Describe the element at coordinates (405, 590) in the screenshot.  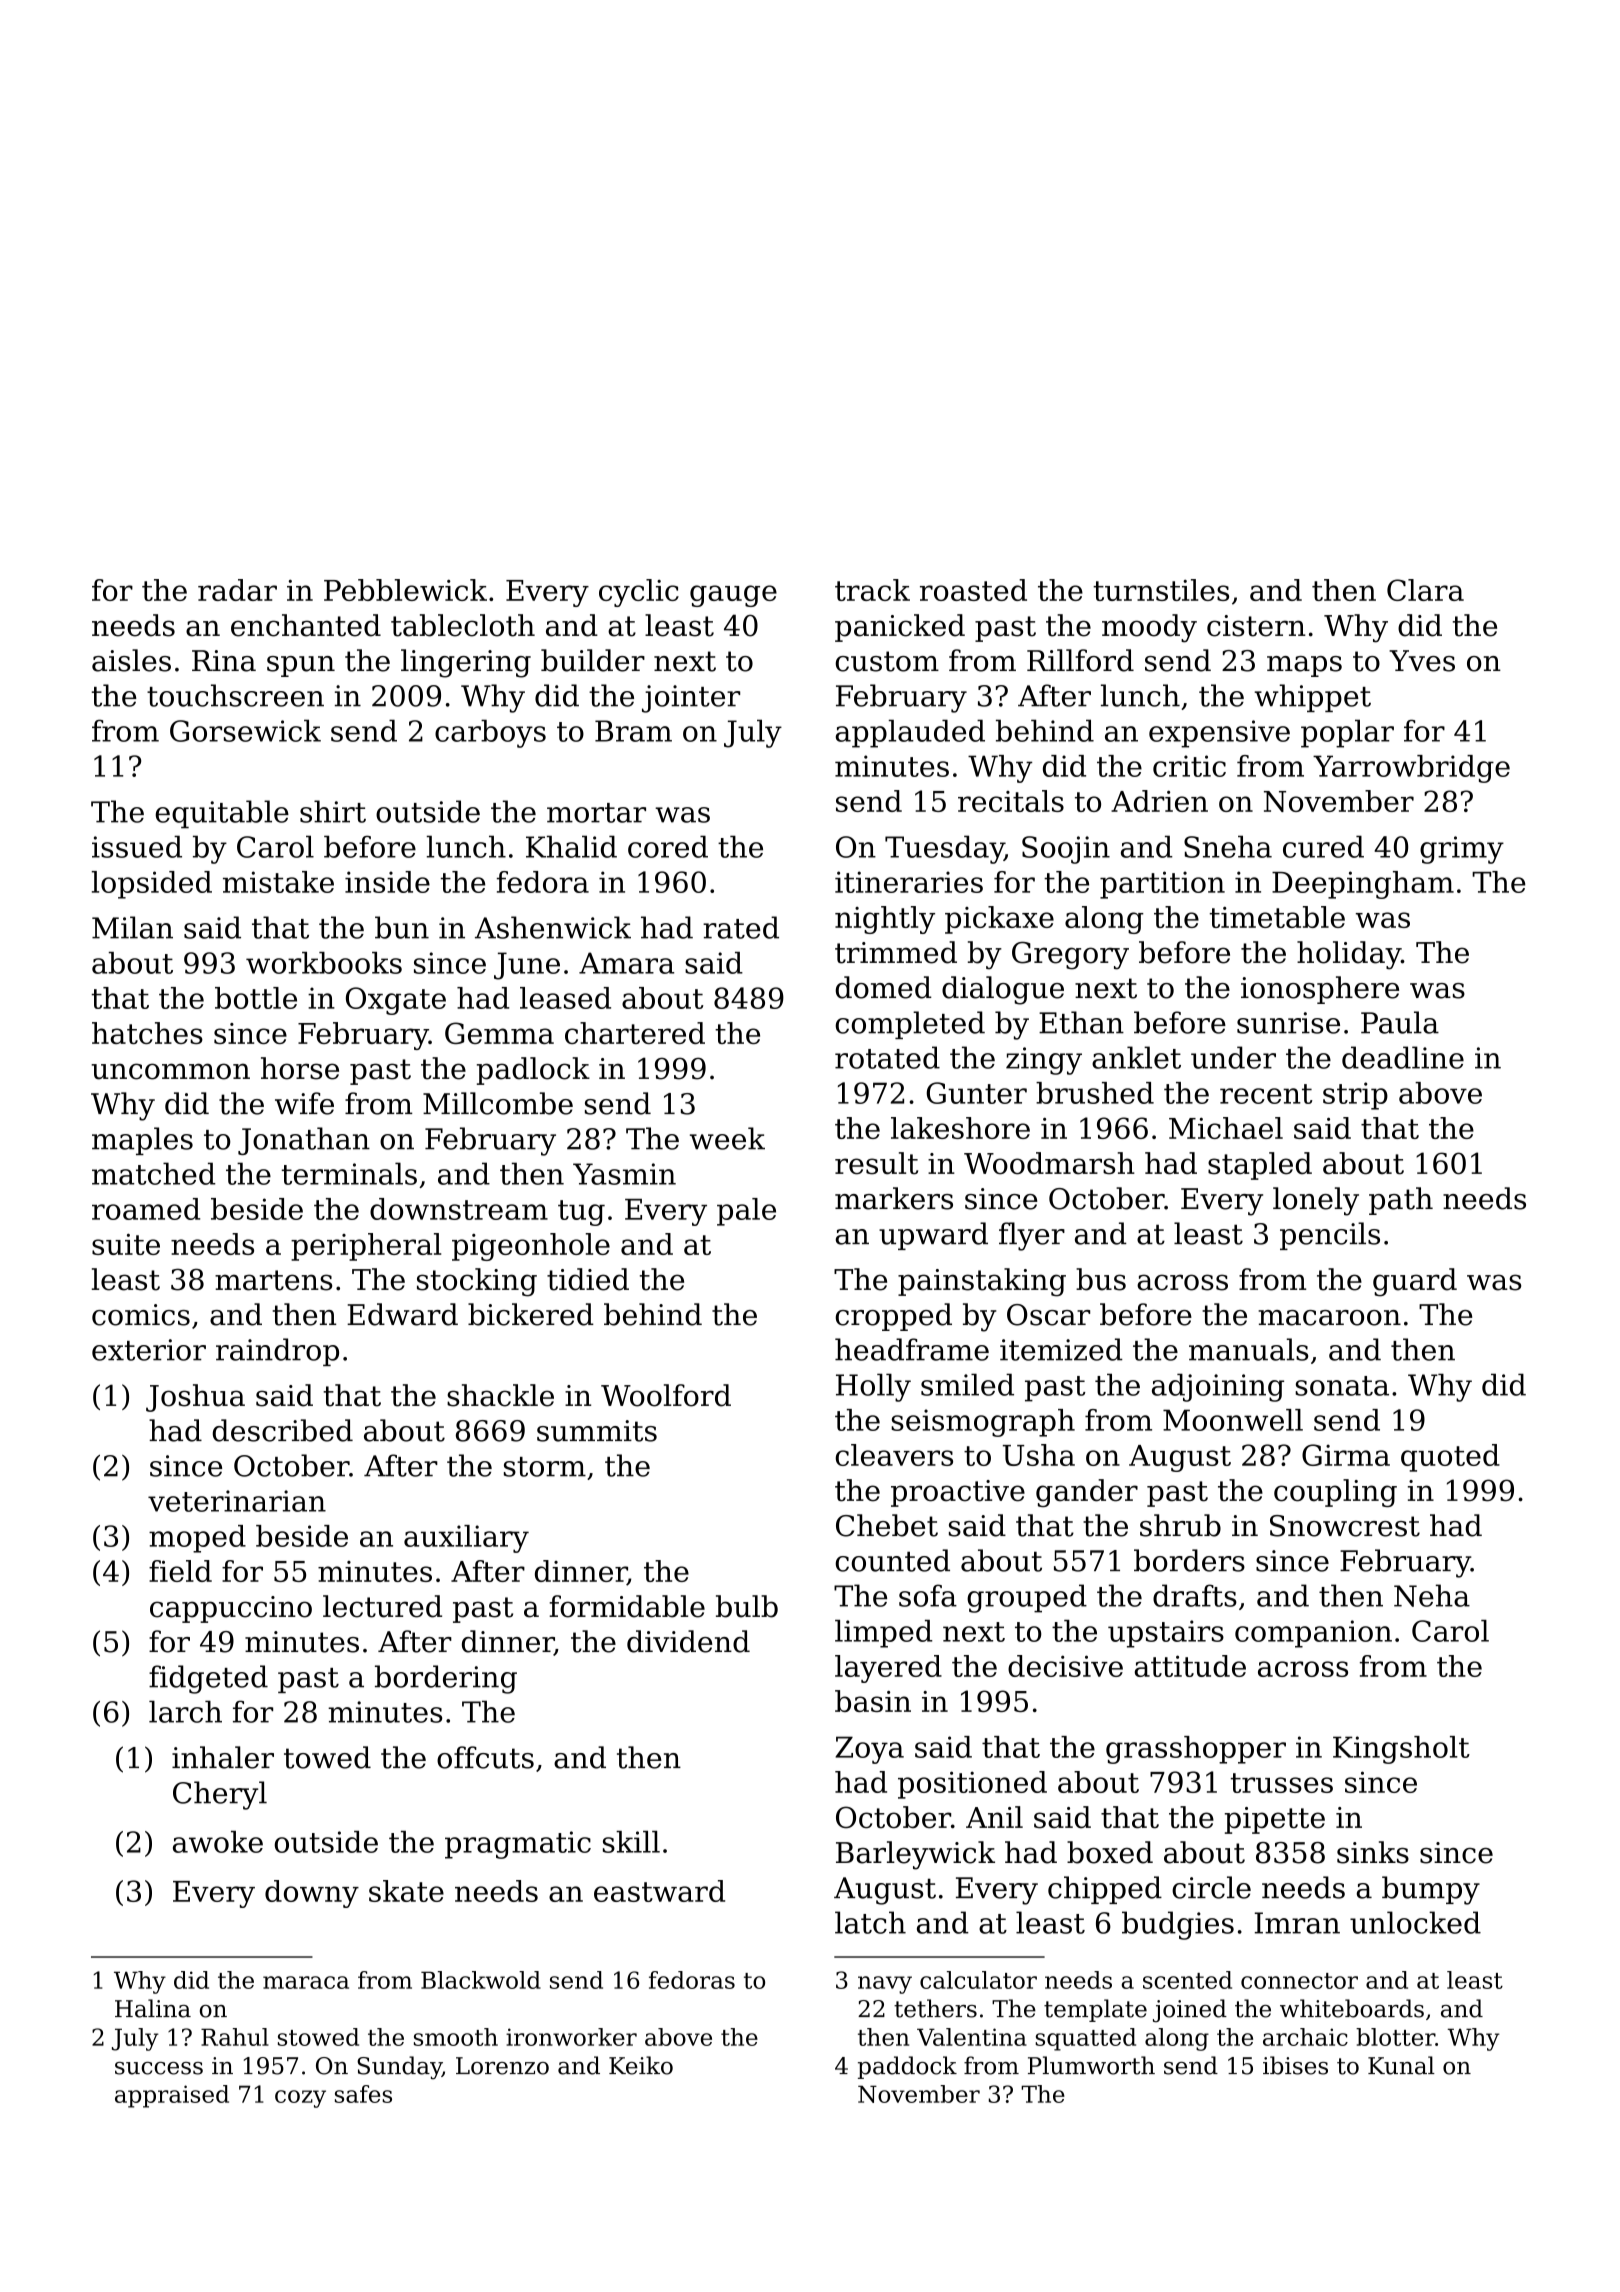
I see `Pebblewick` at that location.
